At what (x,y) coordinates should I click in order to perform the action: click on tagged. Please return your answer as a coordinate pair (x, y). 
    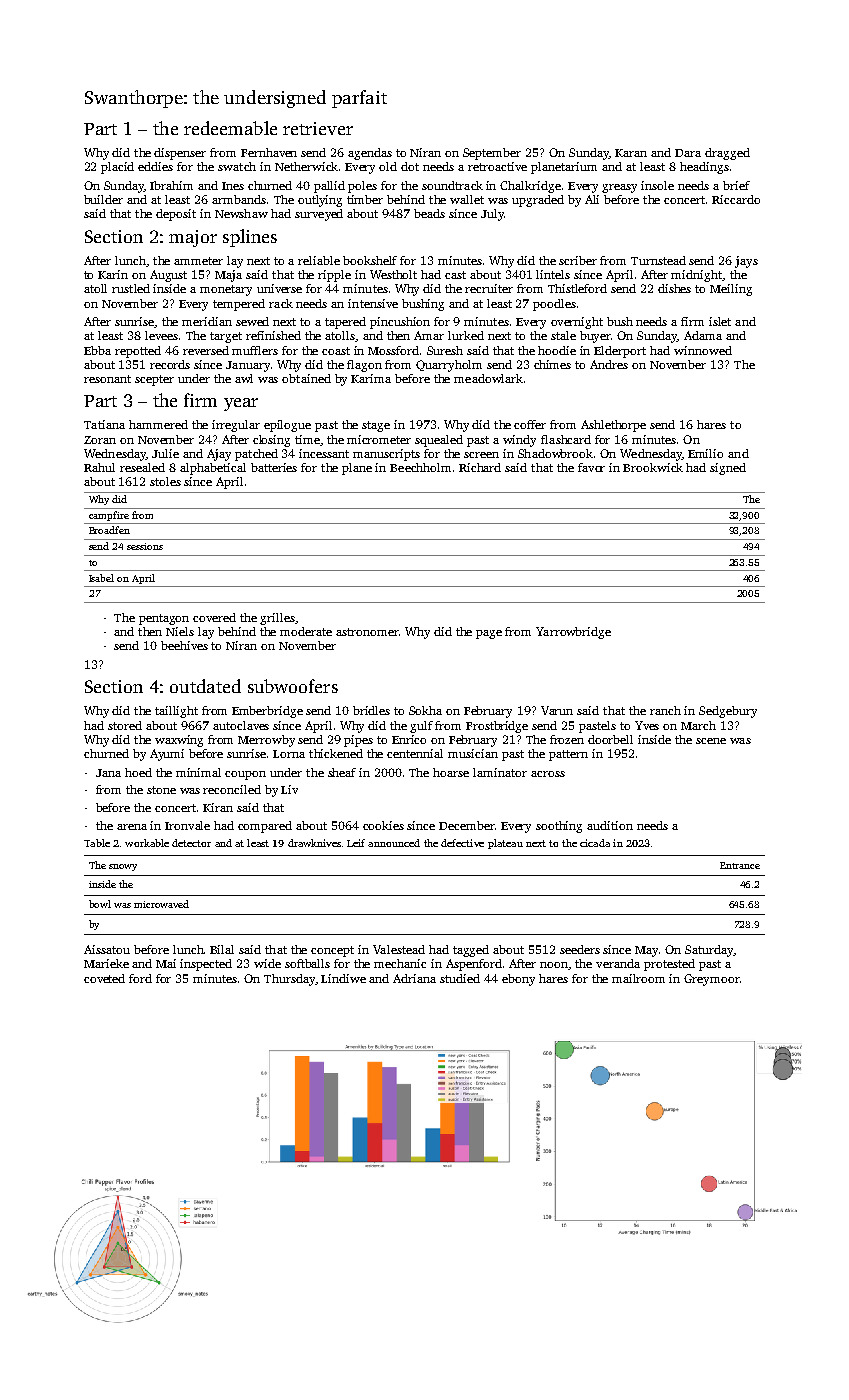
    Looking at the image, I should click on (471, 951).
